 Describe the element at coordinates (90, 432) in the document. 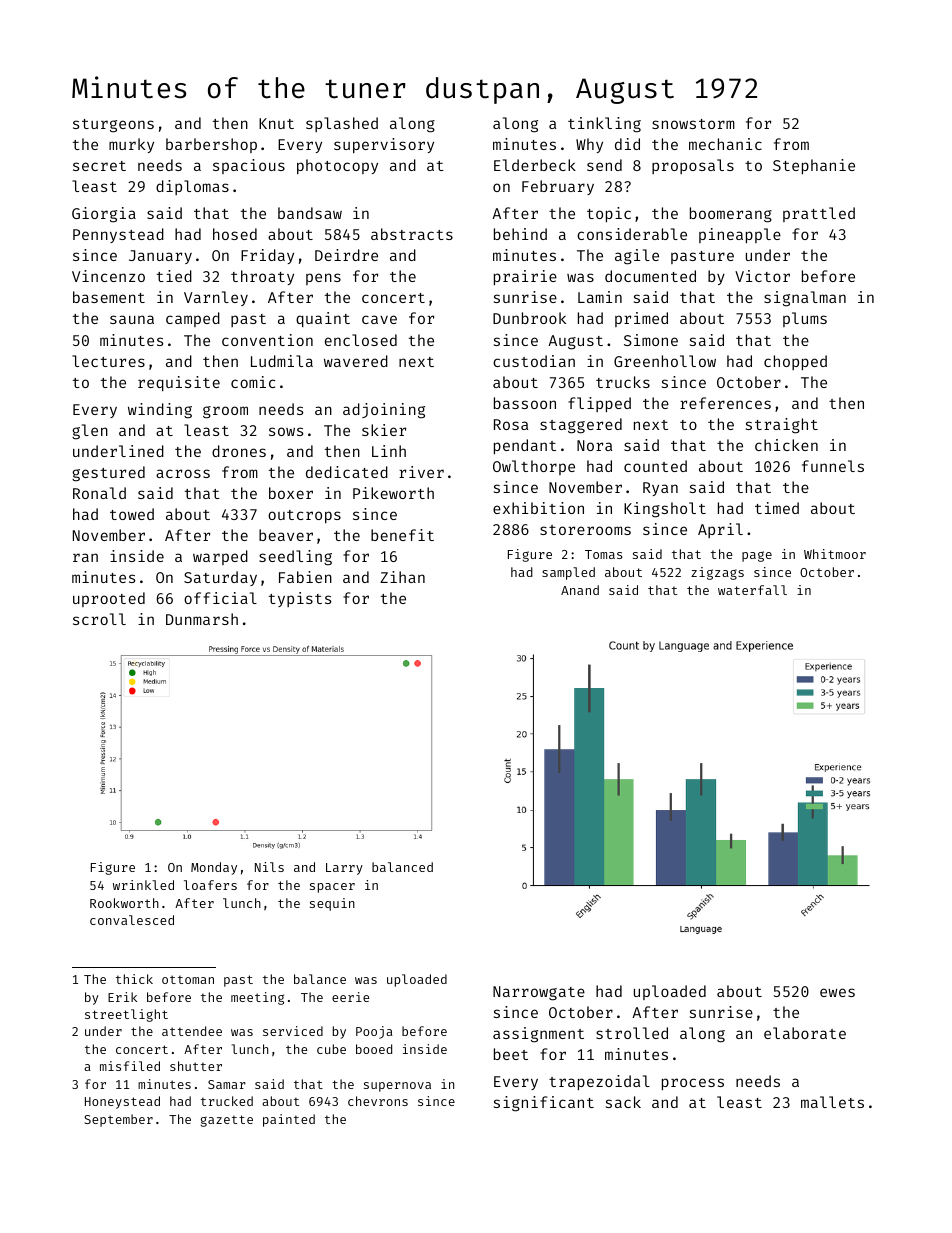

I see `glen` at that location.
